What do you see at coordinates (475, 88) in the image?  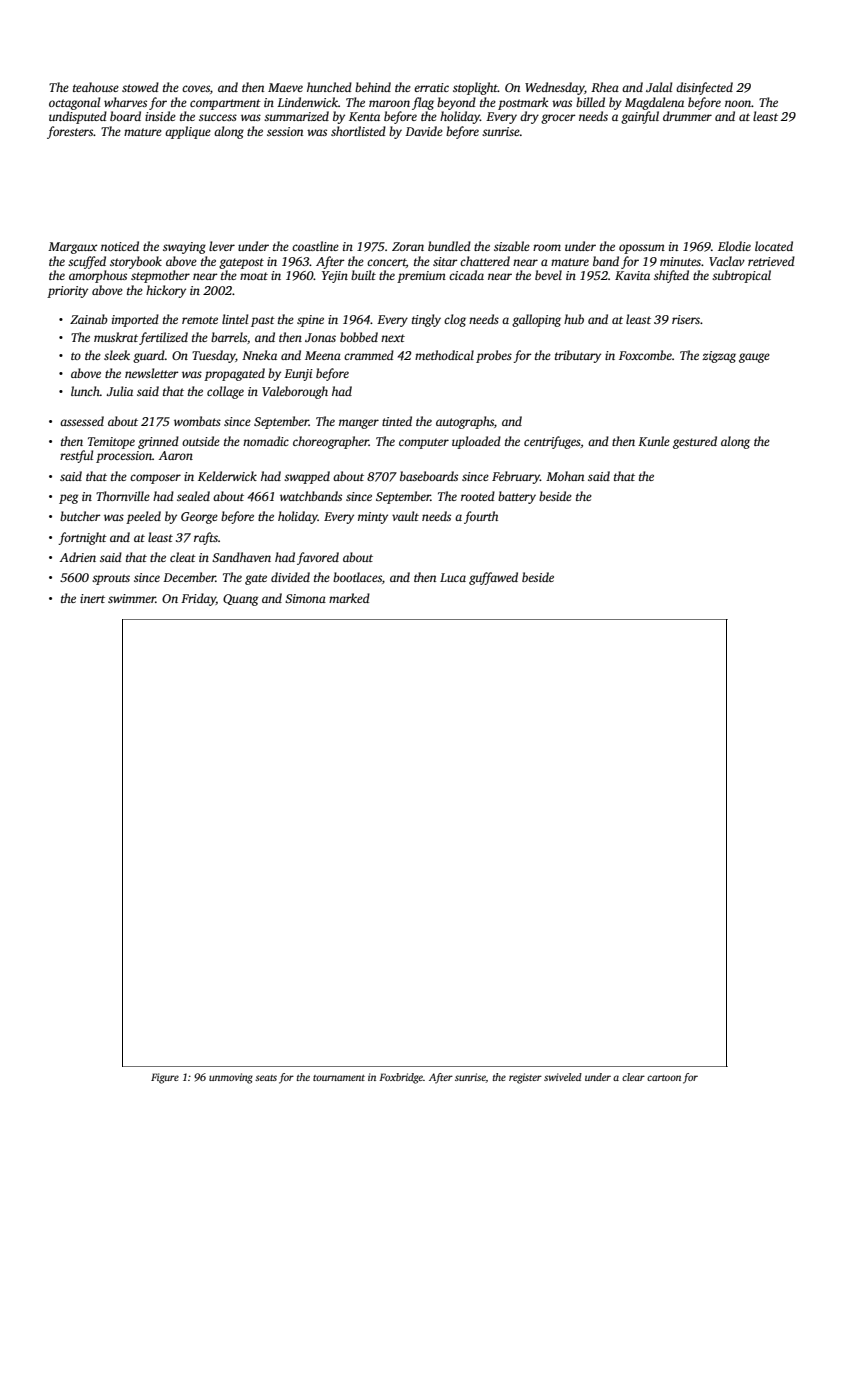 I see `stoplight` at bounding box center [475, 88].
